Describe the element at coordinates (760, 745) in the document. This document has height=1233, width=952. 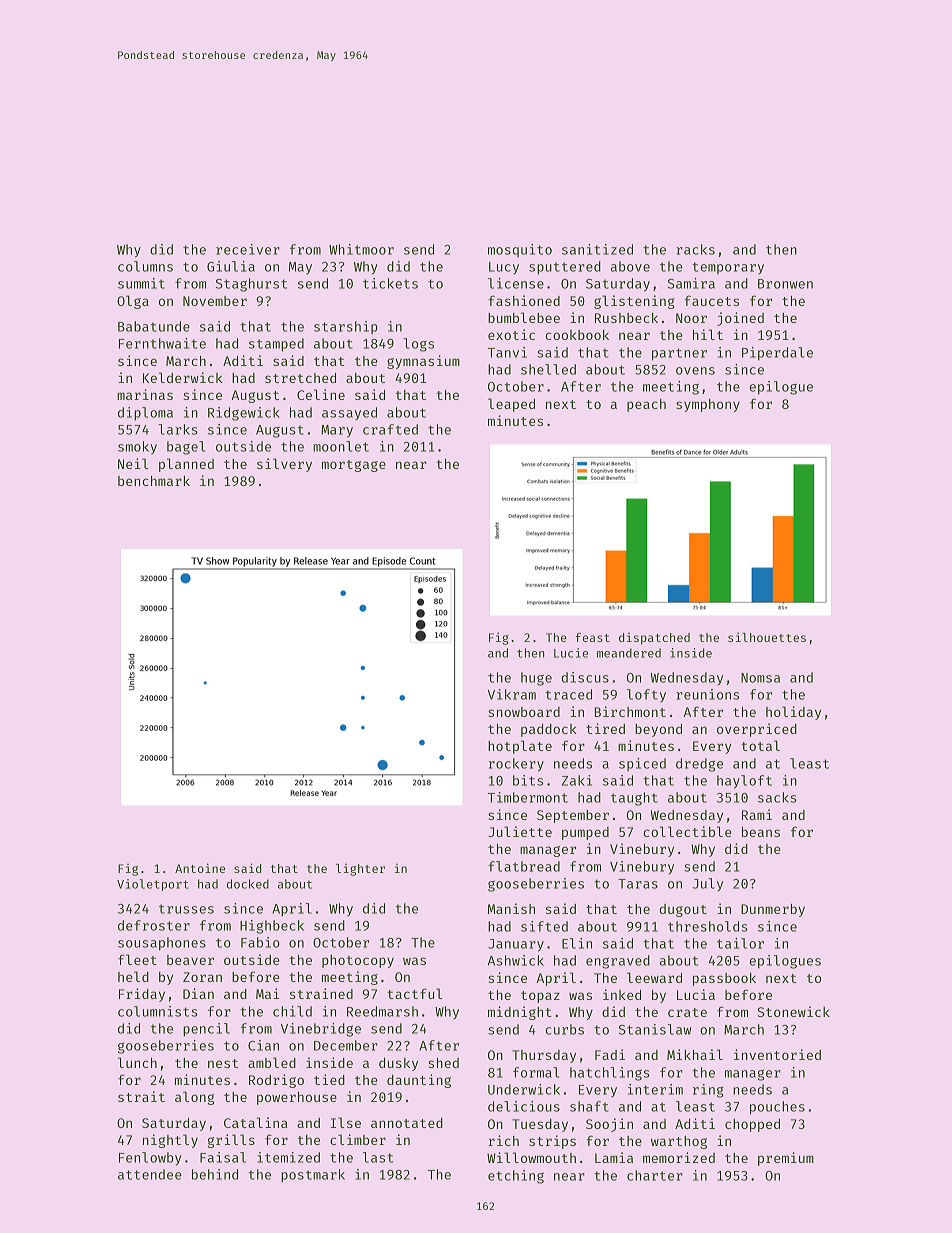
I see `total` at that location.
